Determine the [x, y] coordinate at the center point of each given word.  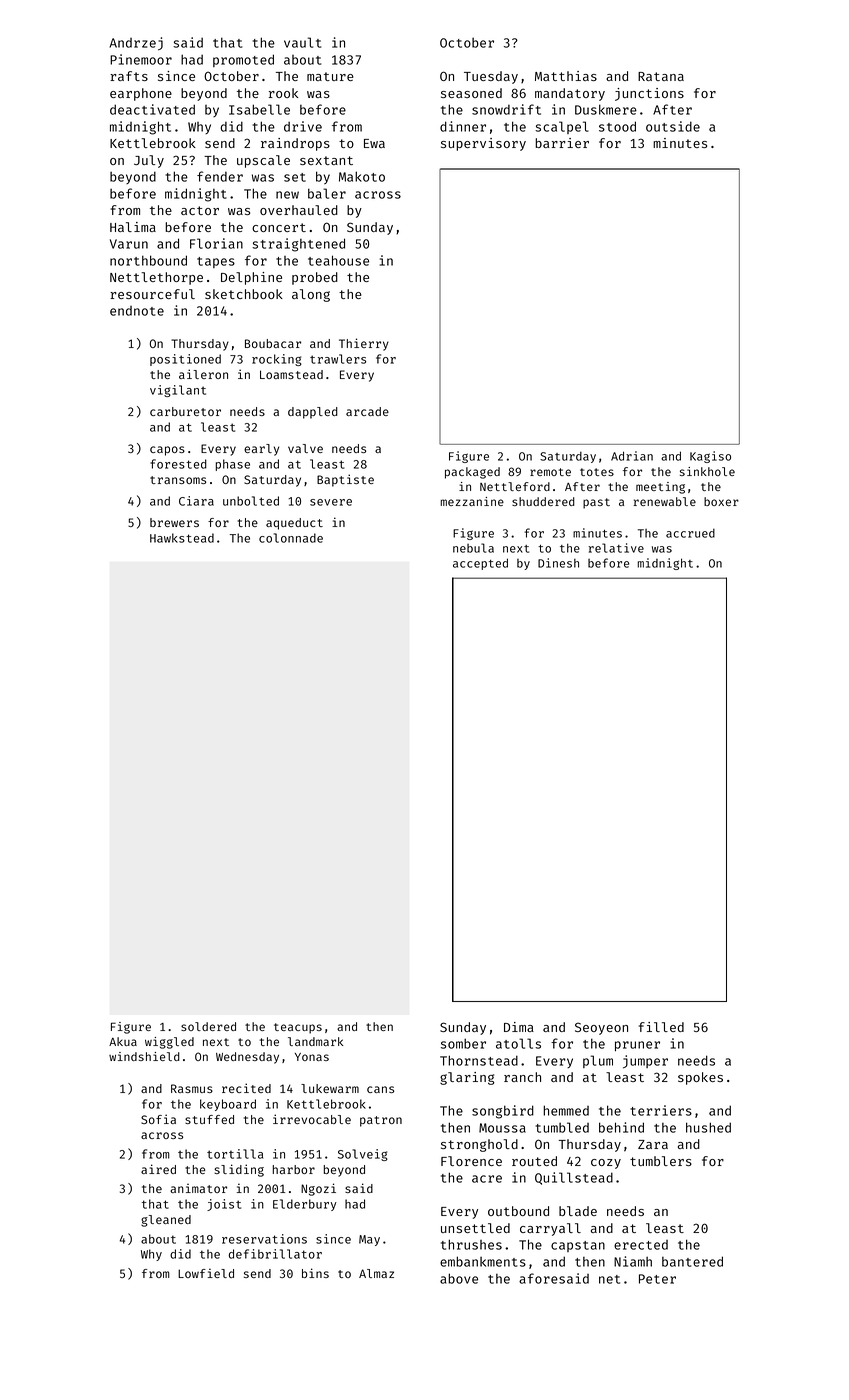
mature [330, 76]
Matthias [566, 76]
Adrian [632, 456]
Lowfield [206, 1273]
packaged [472, 473]
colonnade [291, 538]
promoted [243, 60]
